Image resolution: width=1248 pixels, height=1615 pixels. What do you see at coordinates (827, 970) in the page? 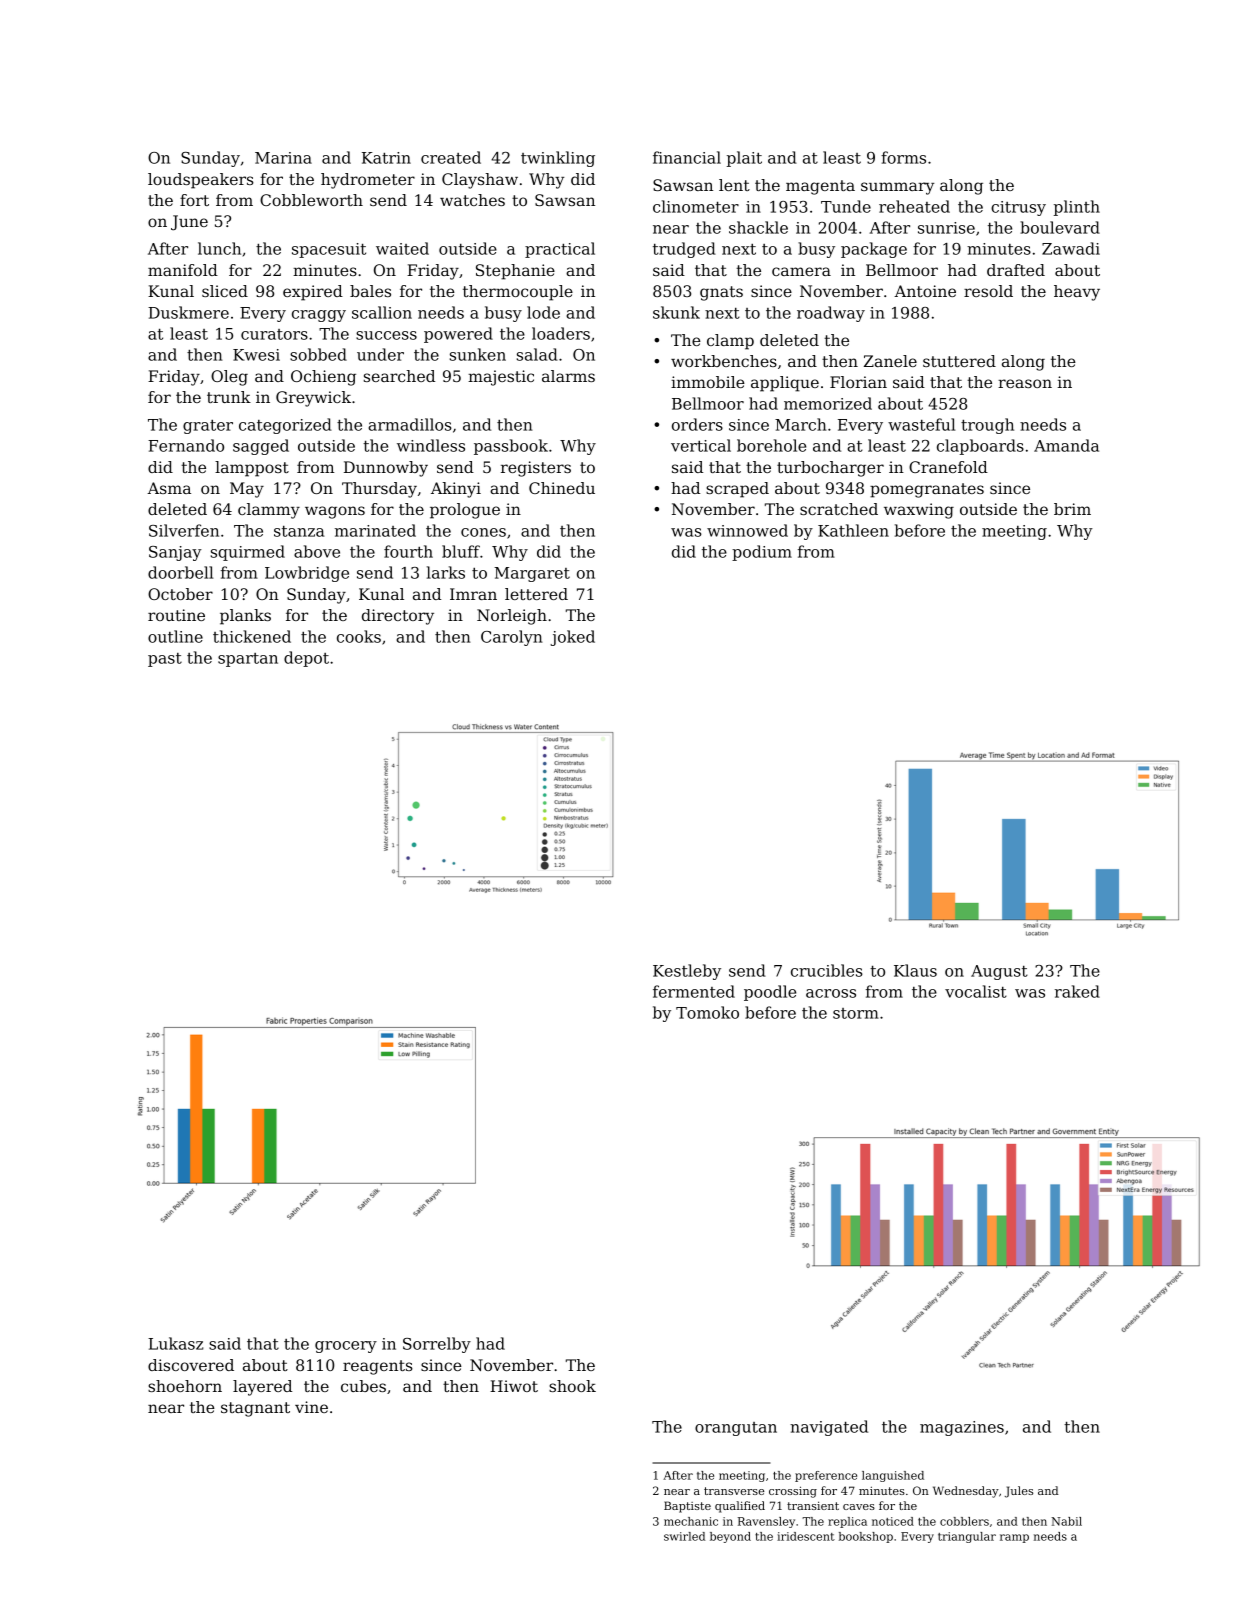
I see `crucibles` at bounding box center [827, 970].
